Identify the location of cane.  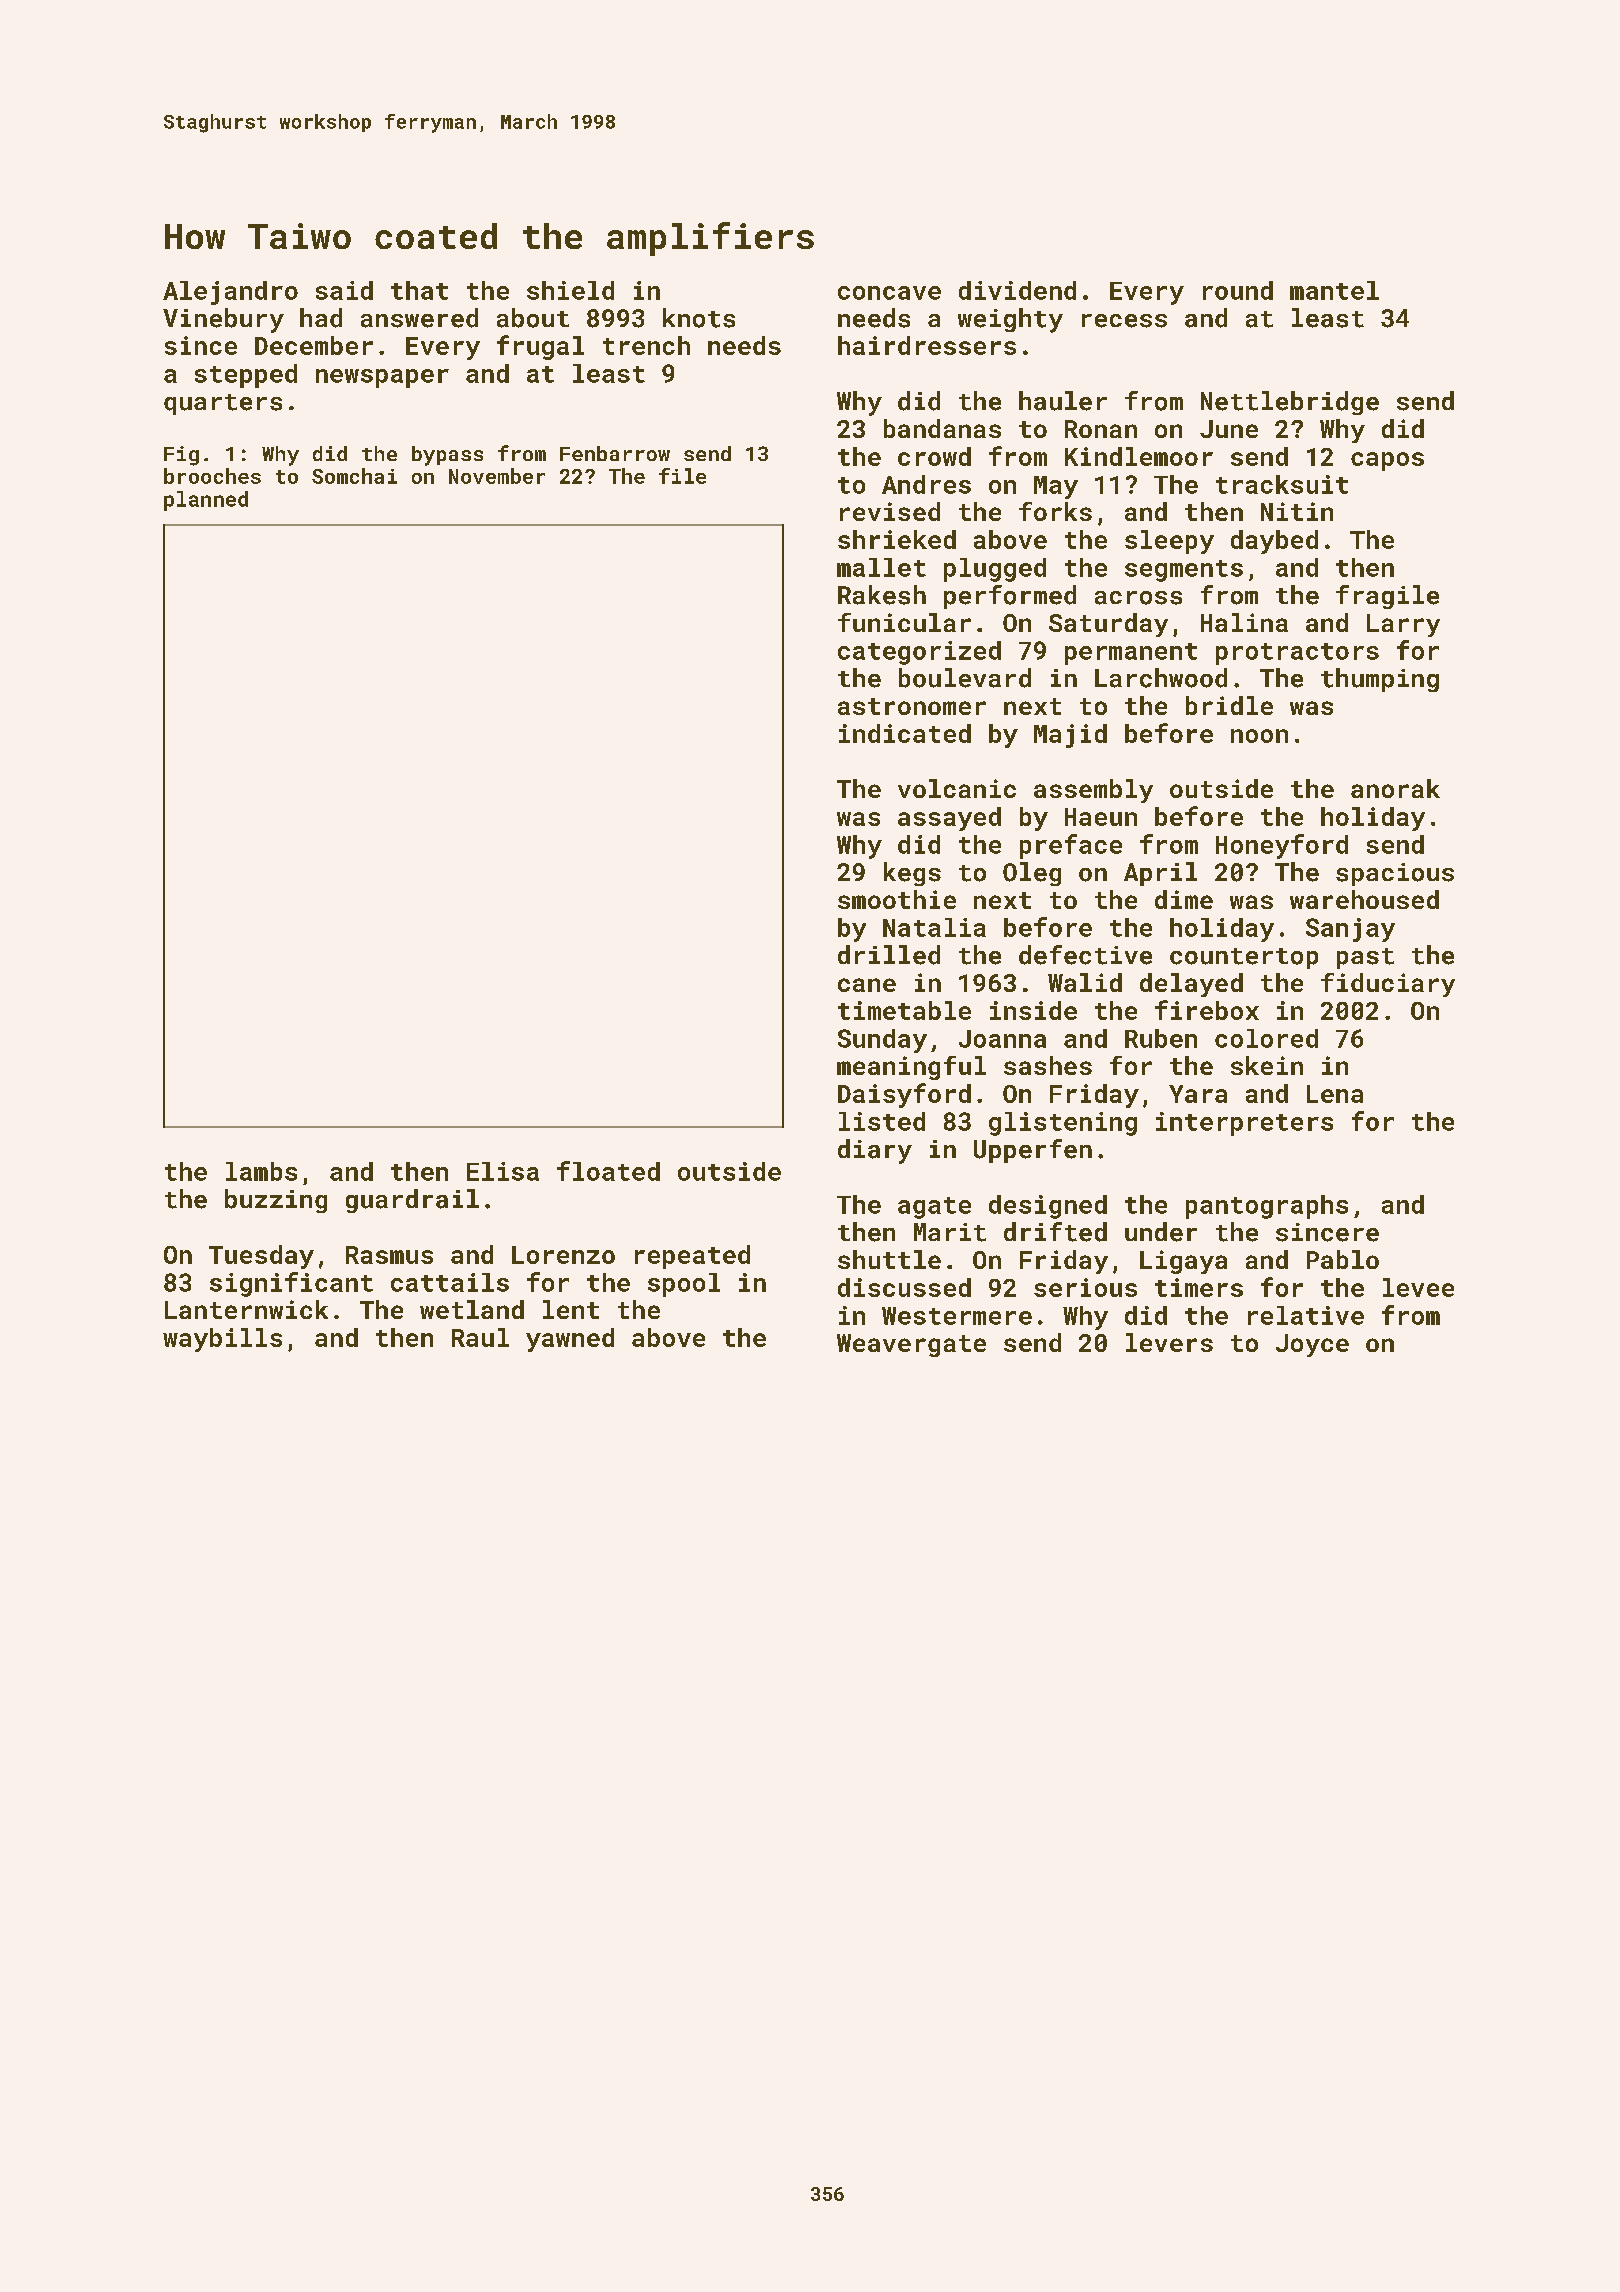
(867, 985).
